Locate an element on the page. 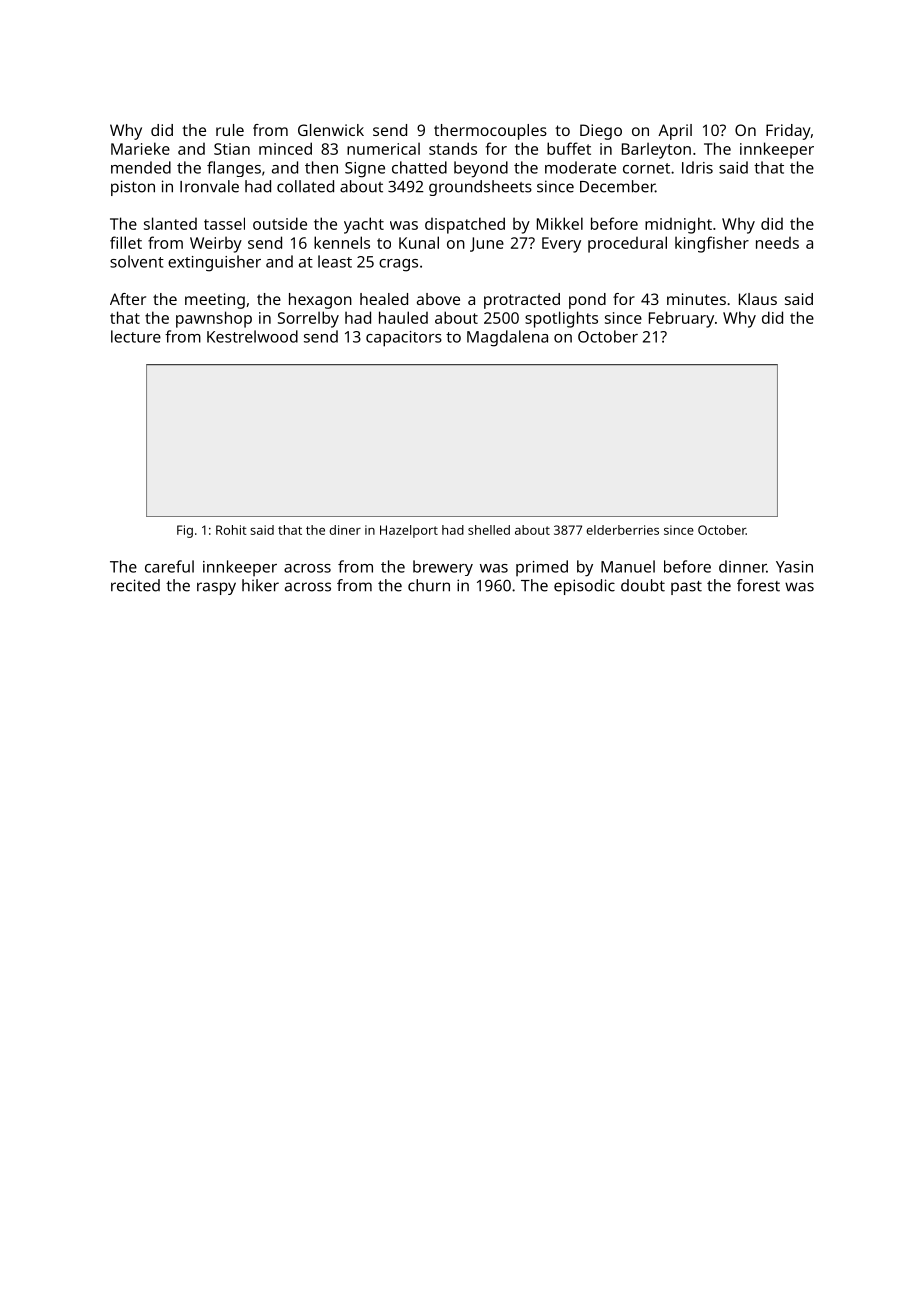 Image resolution: width=924 pixels, height=1308 pixels. careful is located at coordinates (169, 566).
